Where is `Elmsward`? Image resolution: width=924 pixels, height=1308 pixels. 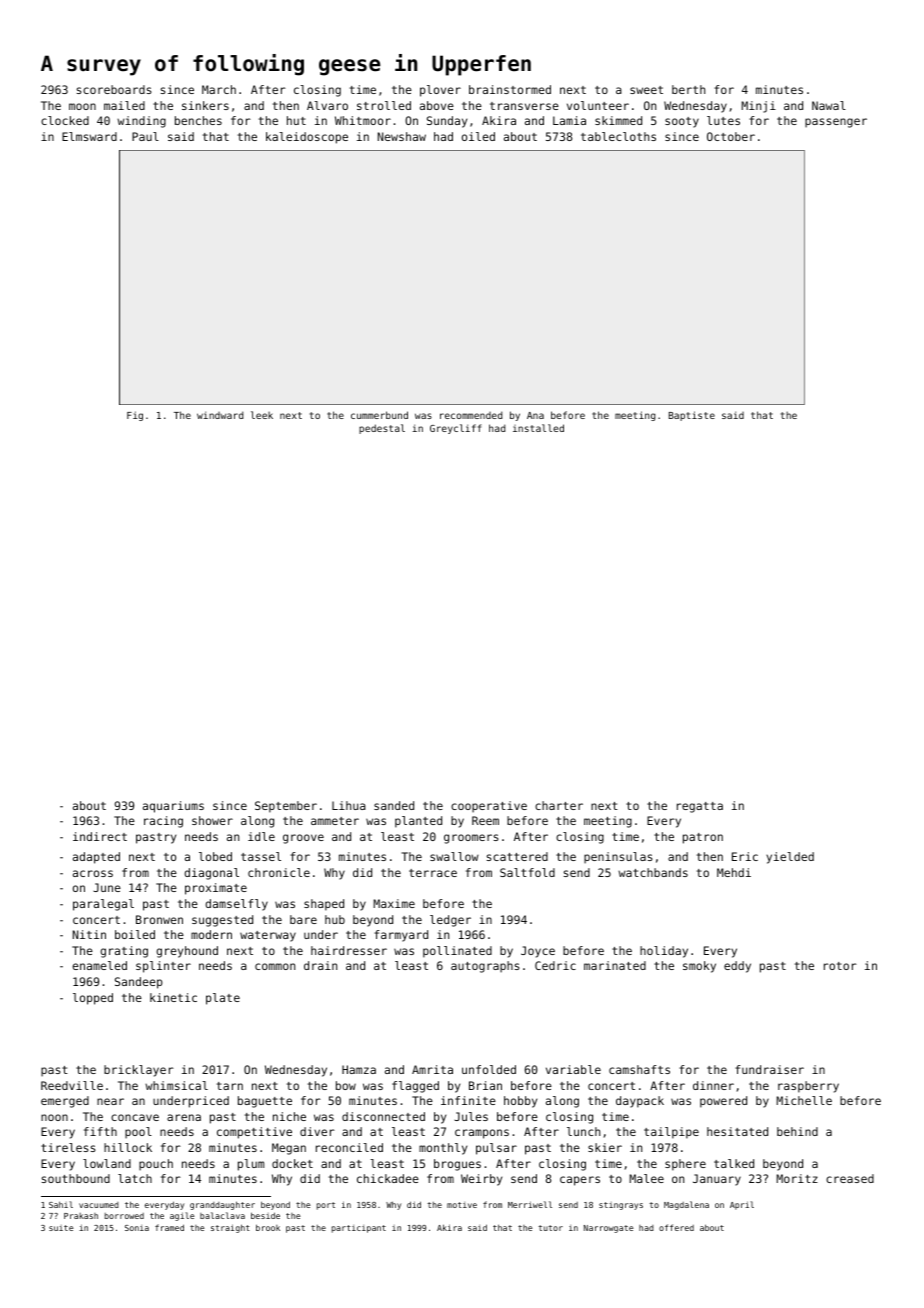 Elmsward is located at coordinates (89, 136).
